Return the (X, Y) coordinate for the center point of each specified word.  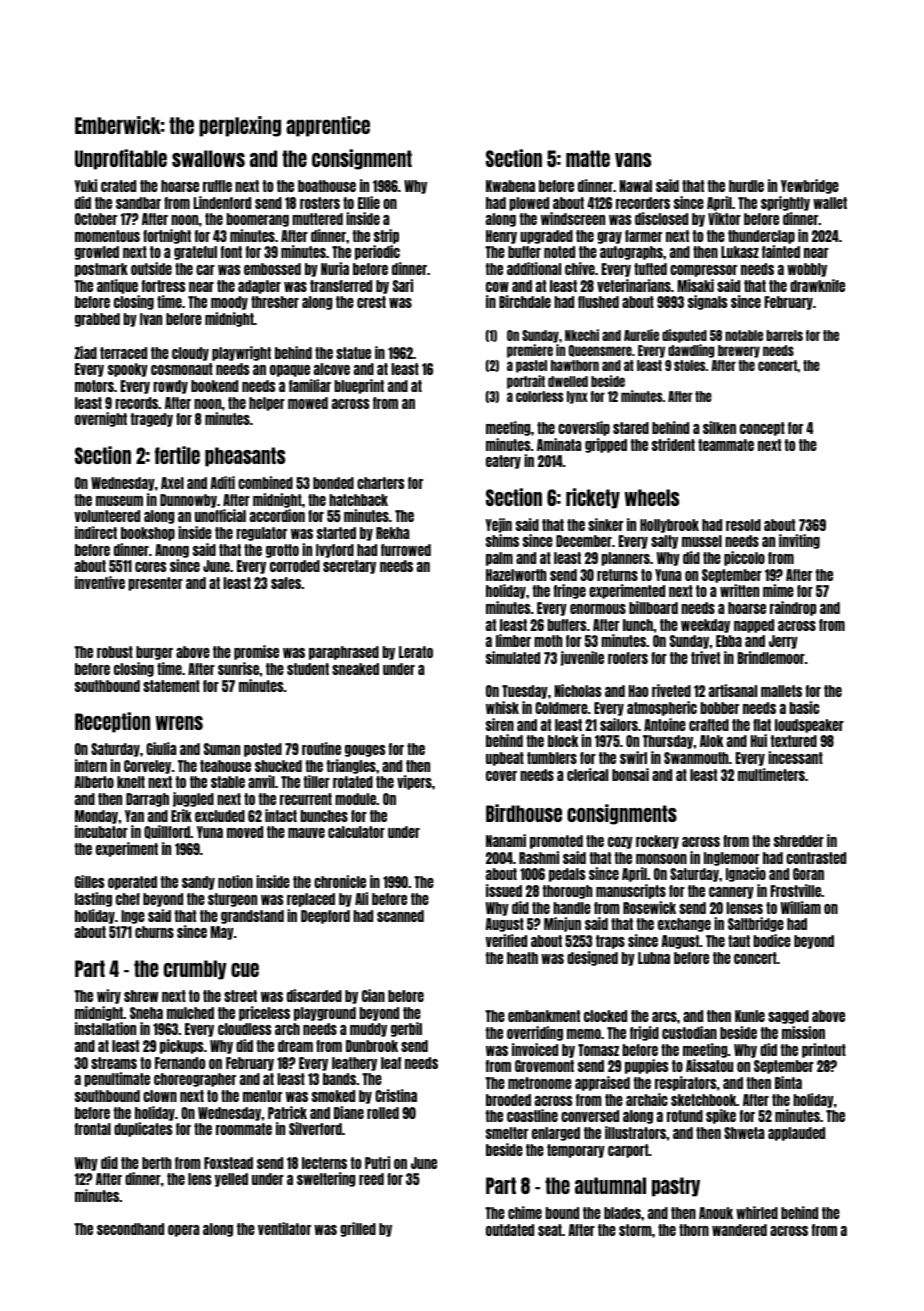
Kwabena (510, 186)
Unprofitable (121, 159)
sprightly (785, 203)
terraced (123, 353)
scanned (400, 916)
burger (154, 653)
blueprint (359, 386)
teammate (726, 445)
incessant (795, 757)
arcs (664, 1017)
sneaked (355, 669)
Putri (377, 1162)
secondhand (130, 1229)
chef (128, 899)
